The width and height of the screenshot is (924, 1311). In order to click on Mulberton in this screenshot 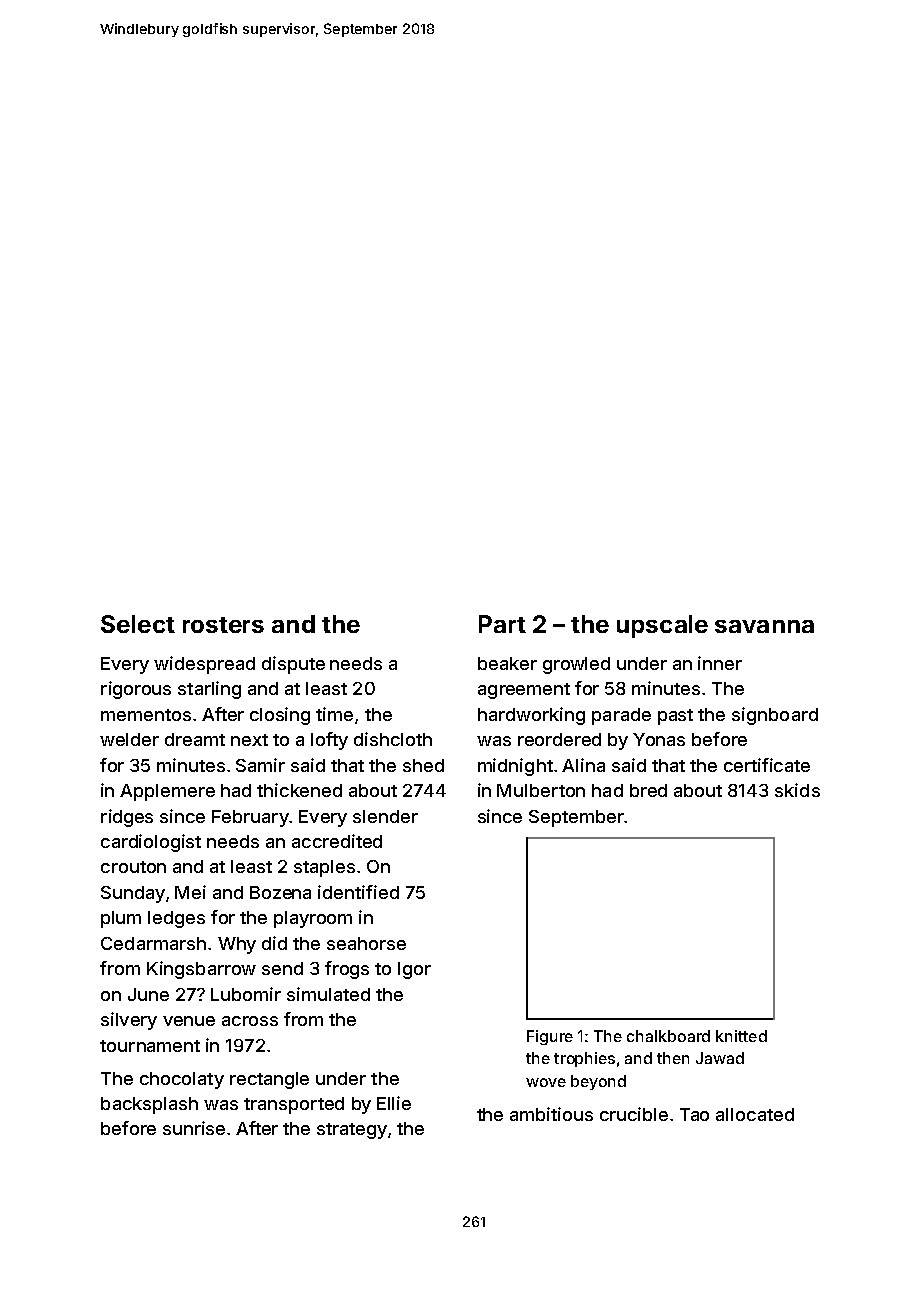, I will do `click(541, 790)`.
